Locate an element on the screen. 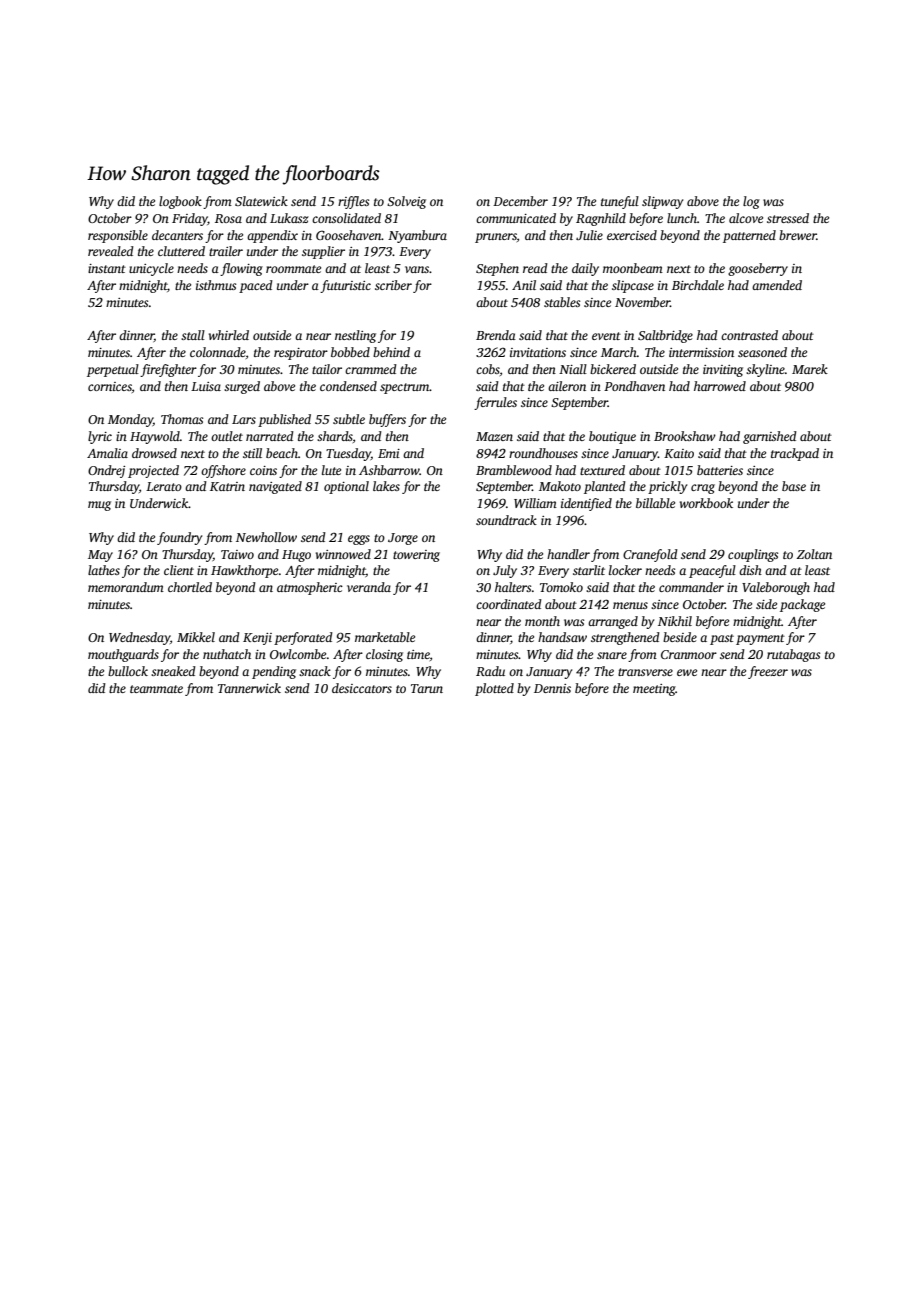  communicated is located at coordinates (516, 218).
